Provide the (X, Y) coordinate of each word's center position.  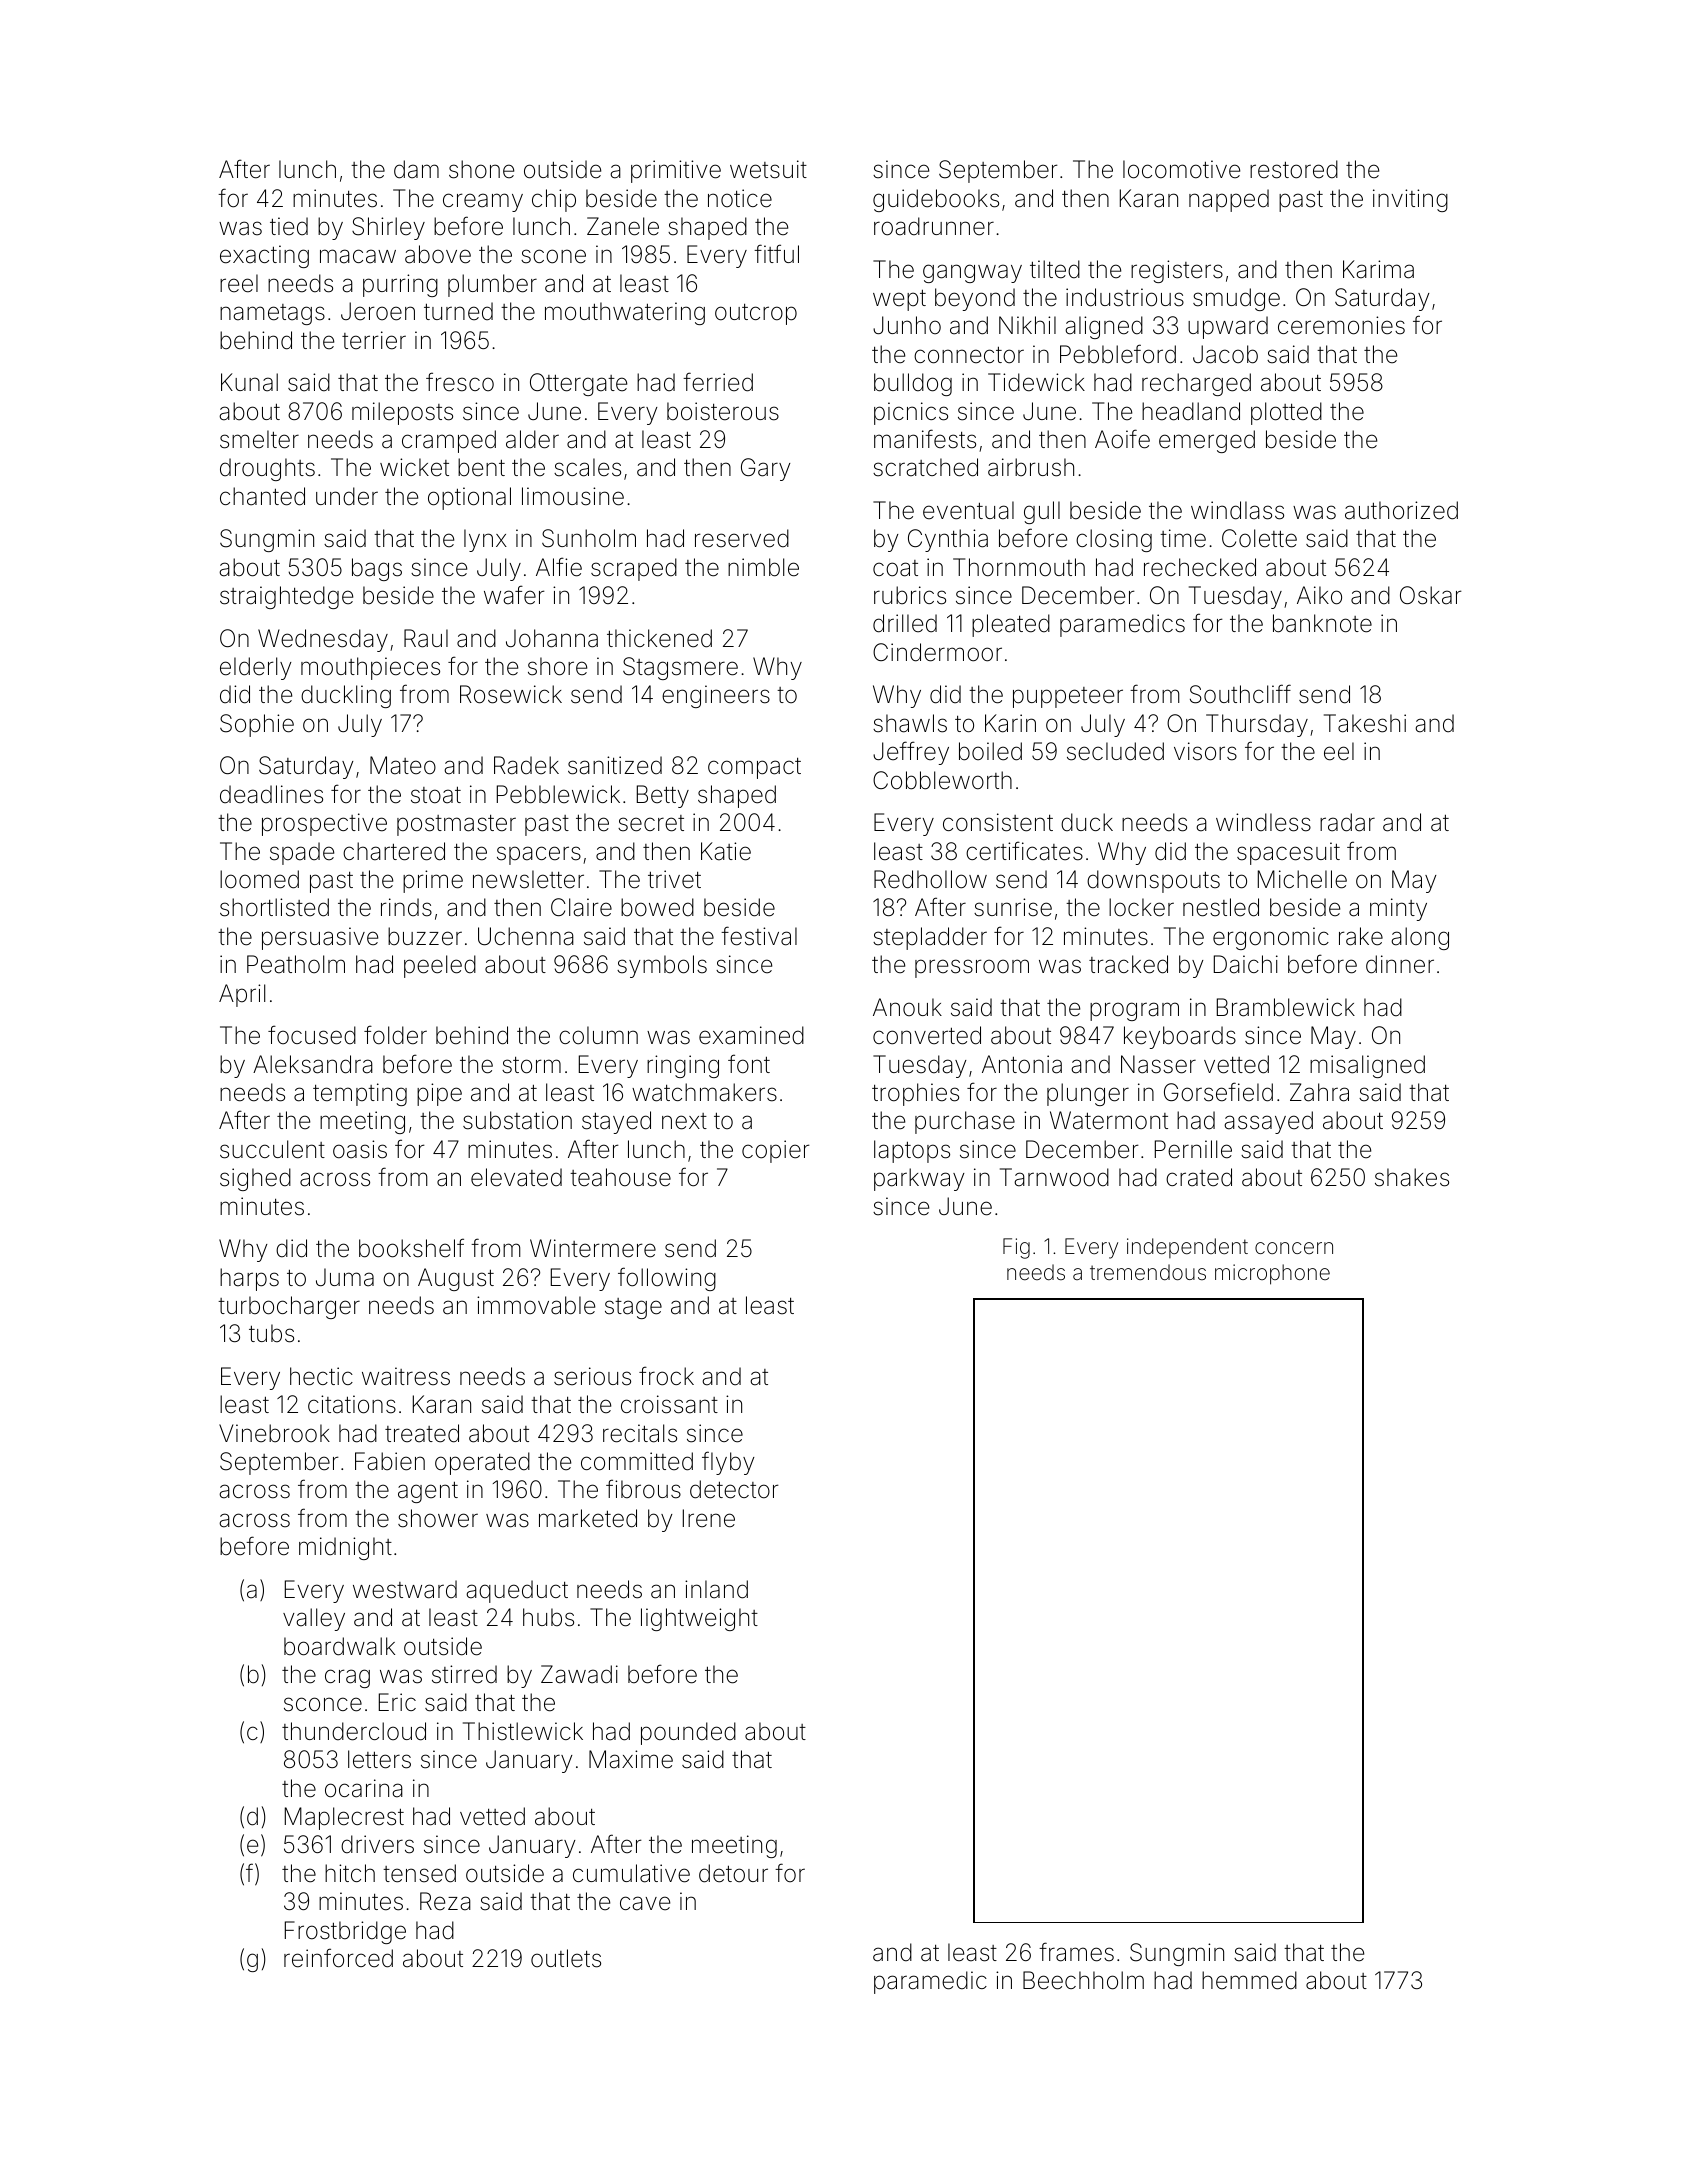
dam (416, 169)
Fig (1016, 1248)
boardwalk (339, 1646)
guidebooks (936, 200)
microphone (1272, 1274)
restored (1294, 169)
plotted (1286, 413)
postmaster (456, 825)
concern (1294, 1248)
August (456, 1279)
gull (1042, 512)
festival (759, 936)
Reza (445, 1901)
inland (716, 1589)
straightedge (286, 597)
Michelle (1302, 879)
